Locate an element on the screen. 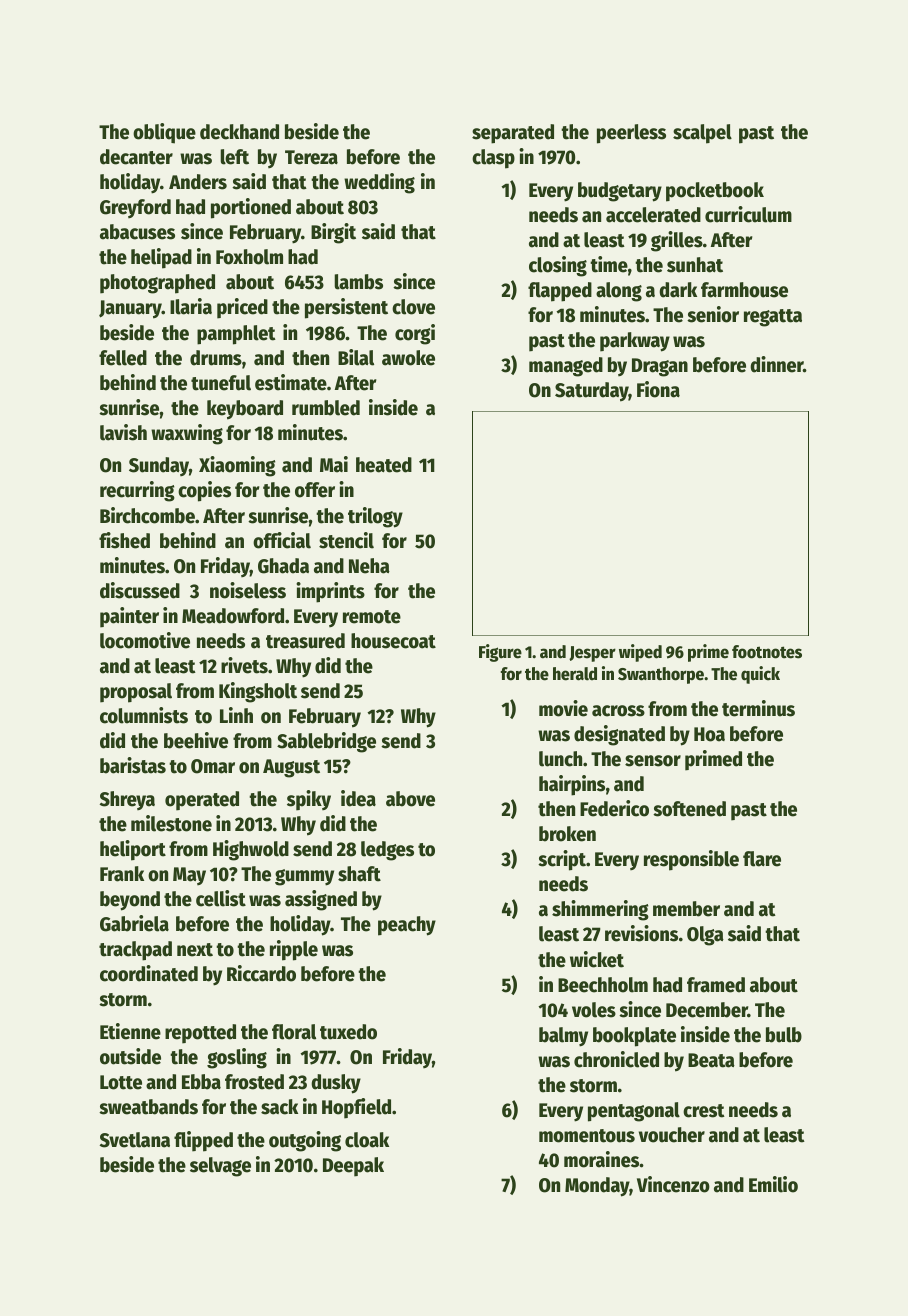  flipped is located at coordinates (203, 1141).
